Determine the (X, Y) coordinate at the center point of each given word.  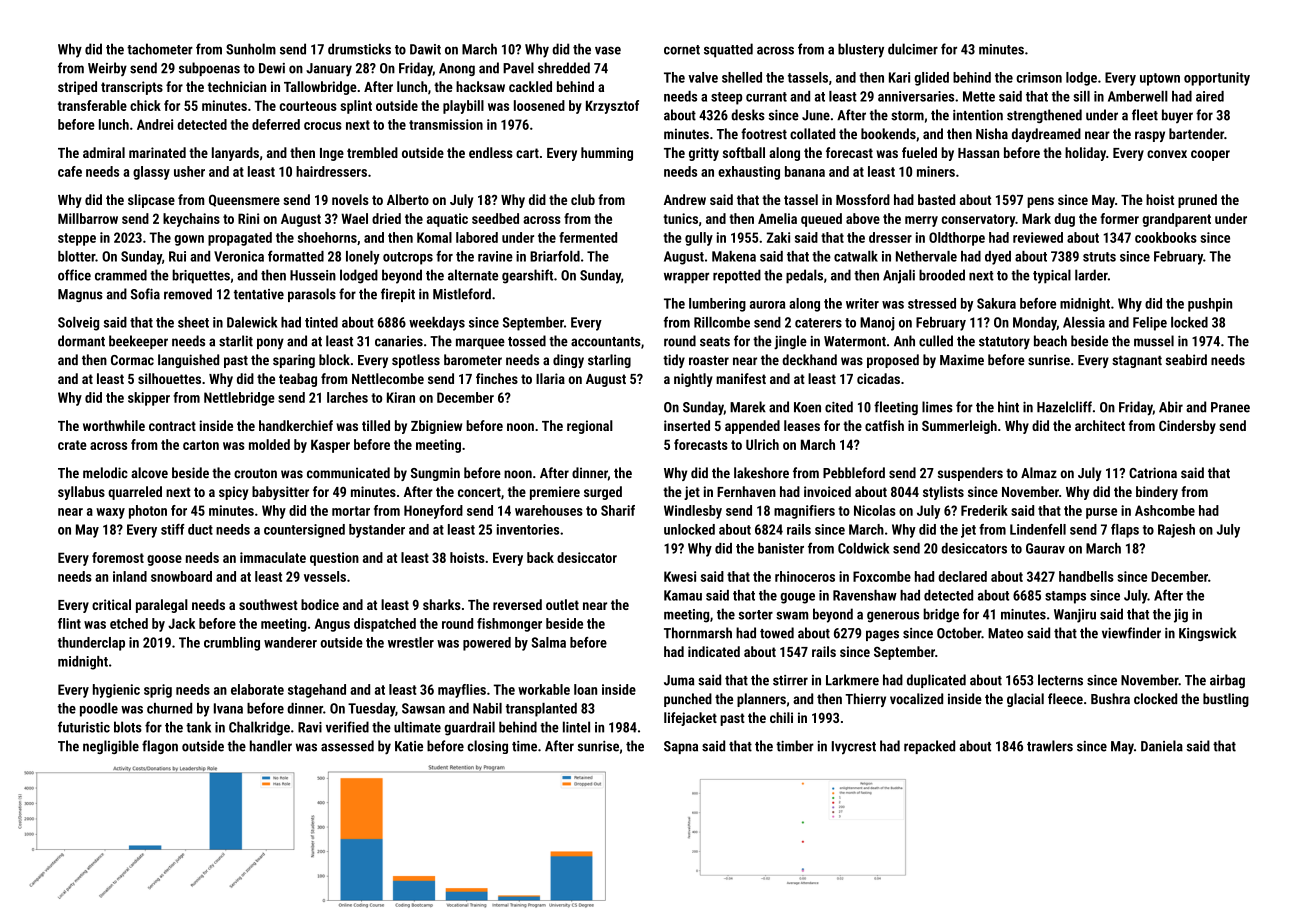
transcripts (132, 88)
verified (347, 727)
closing (487, 747)
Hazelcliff (1064, 407)
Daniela (1162, 746)
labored (477, 237)
